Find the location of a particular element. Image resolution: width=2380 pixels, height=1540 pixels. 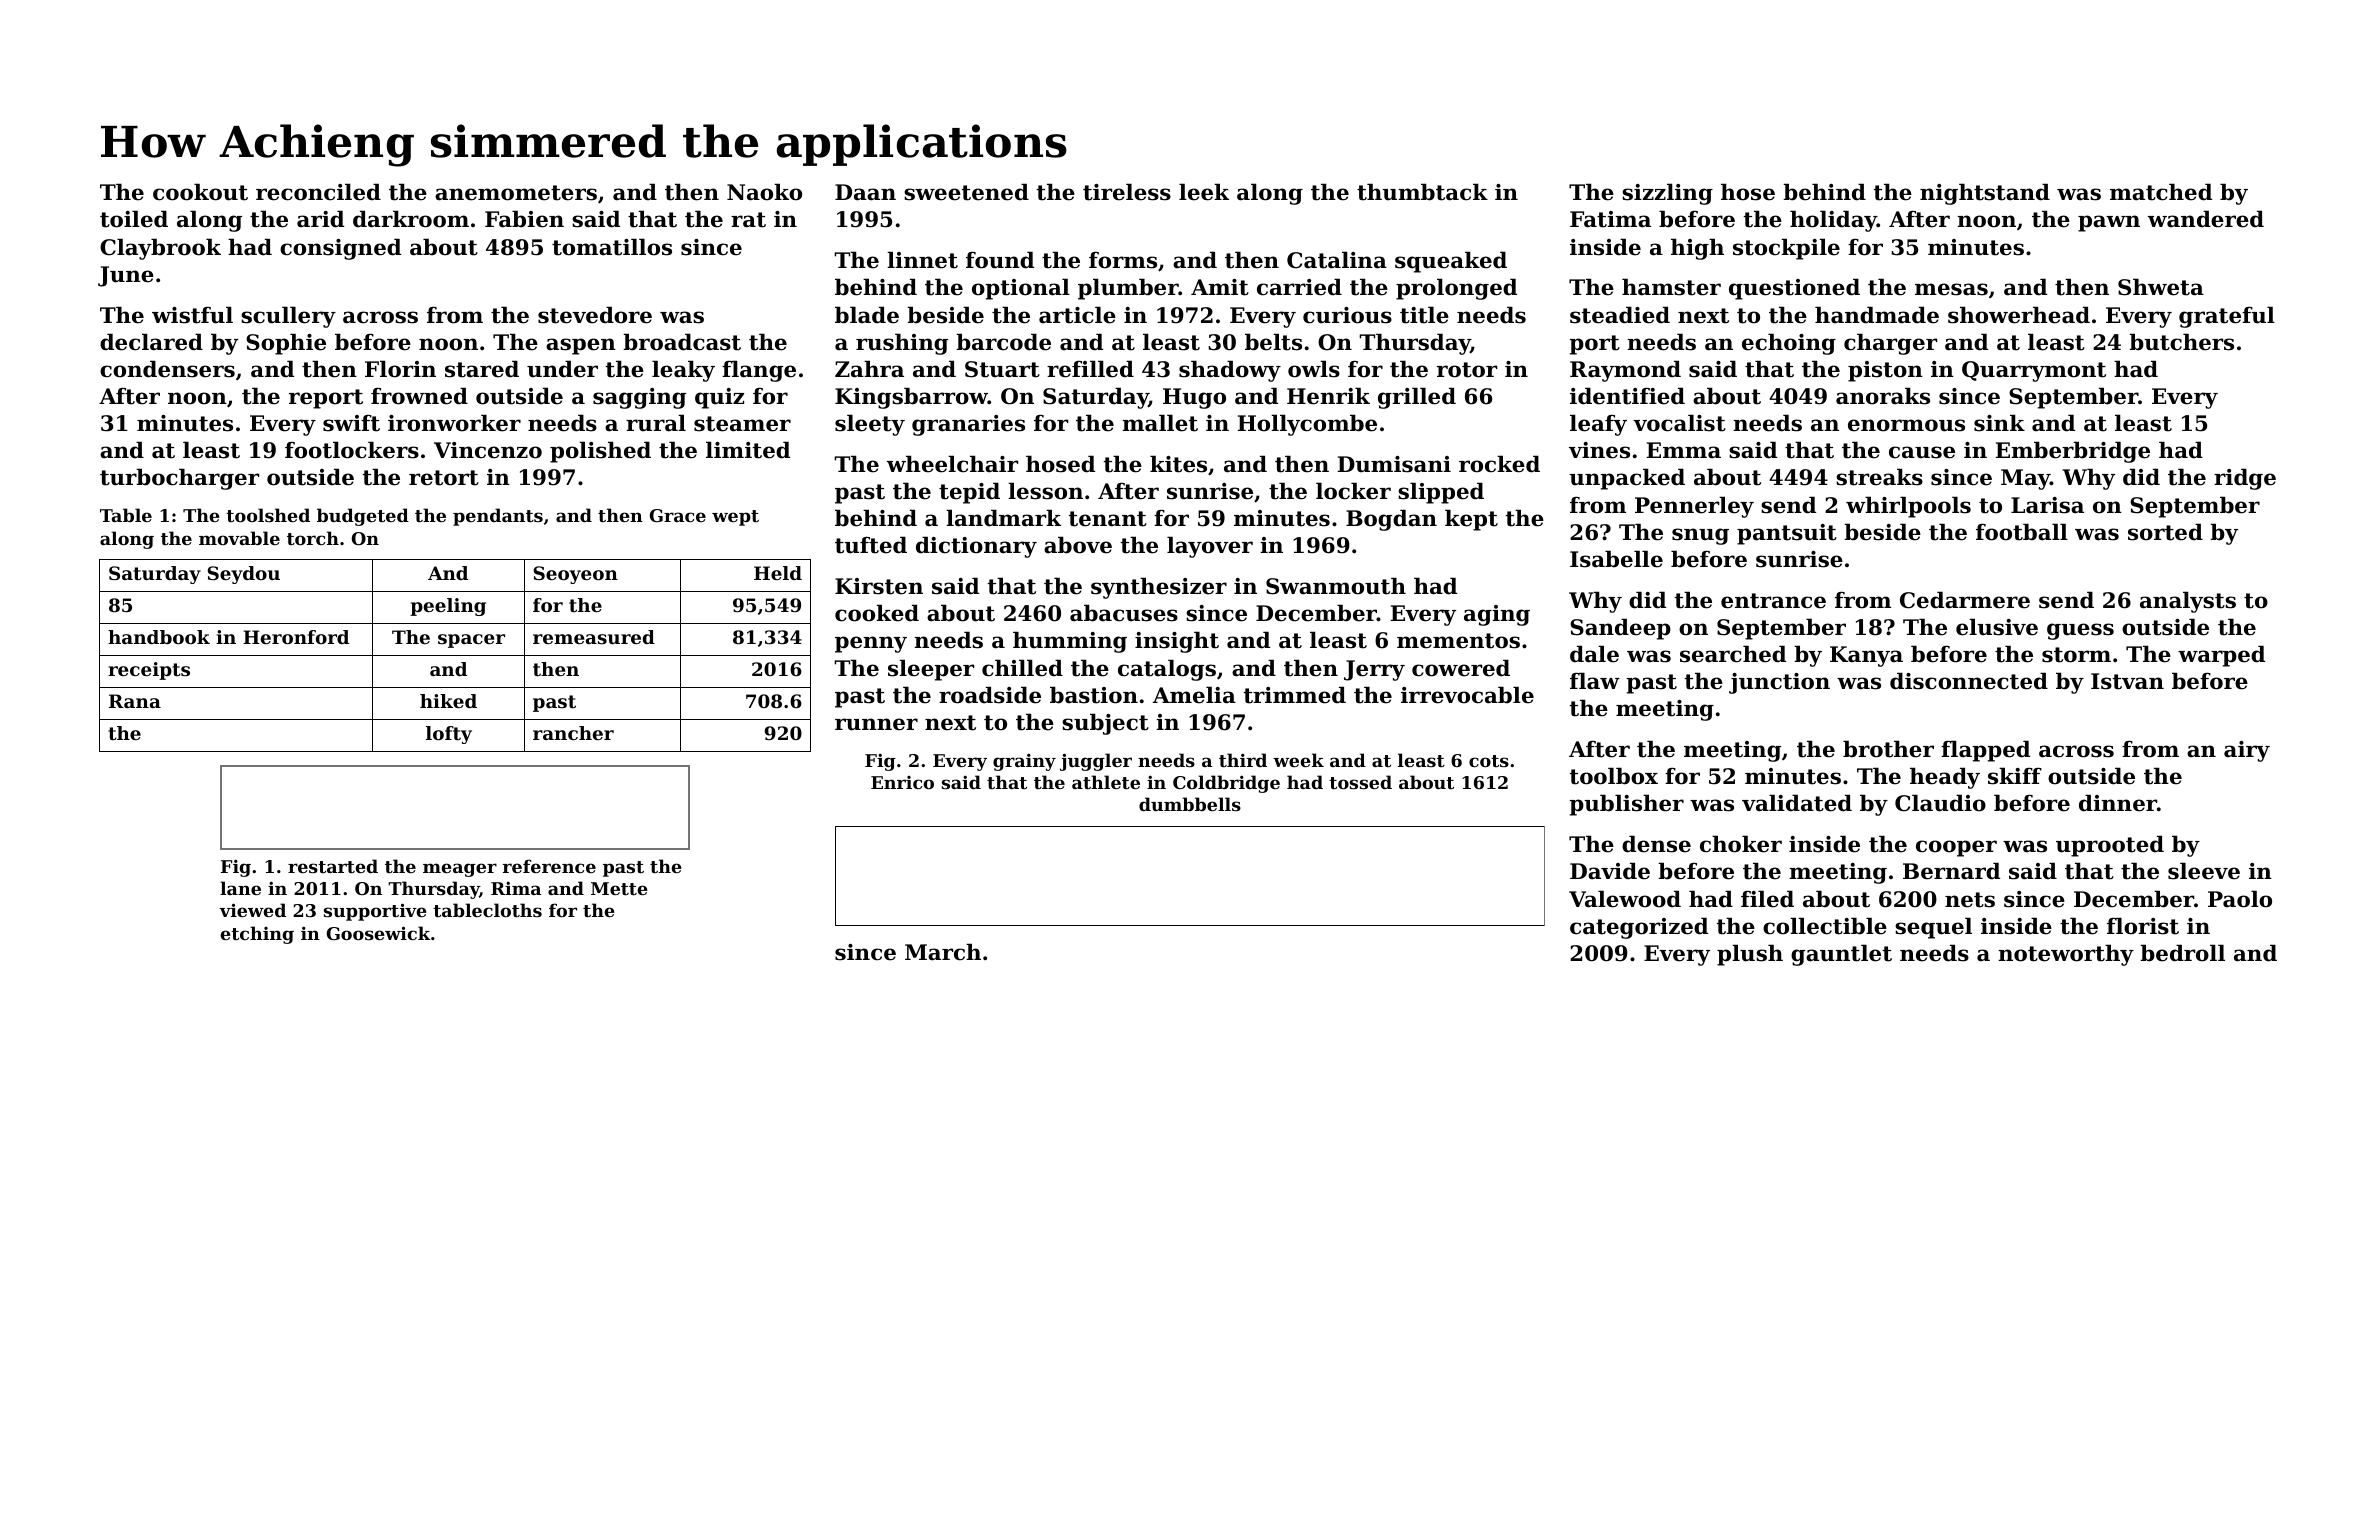

cookout is located at coordinates (200, 192).
